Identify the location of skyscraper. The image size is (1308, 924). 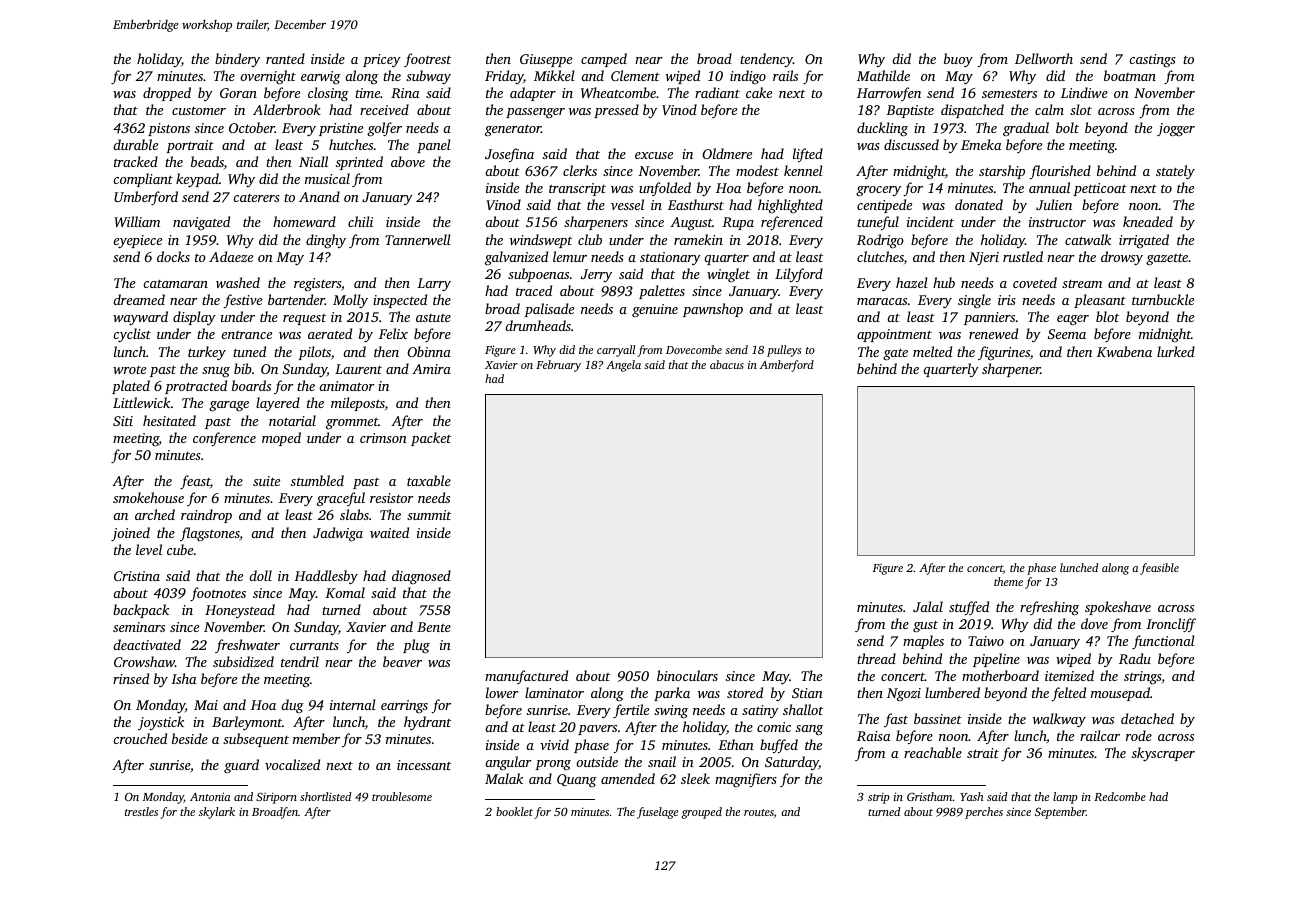
(1163, 754).
